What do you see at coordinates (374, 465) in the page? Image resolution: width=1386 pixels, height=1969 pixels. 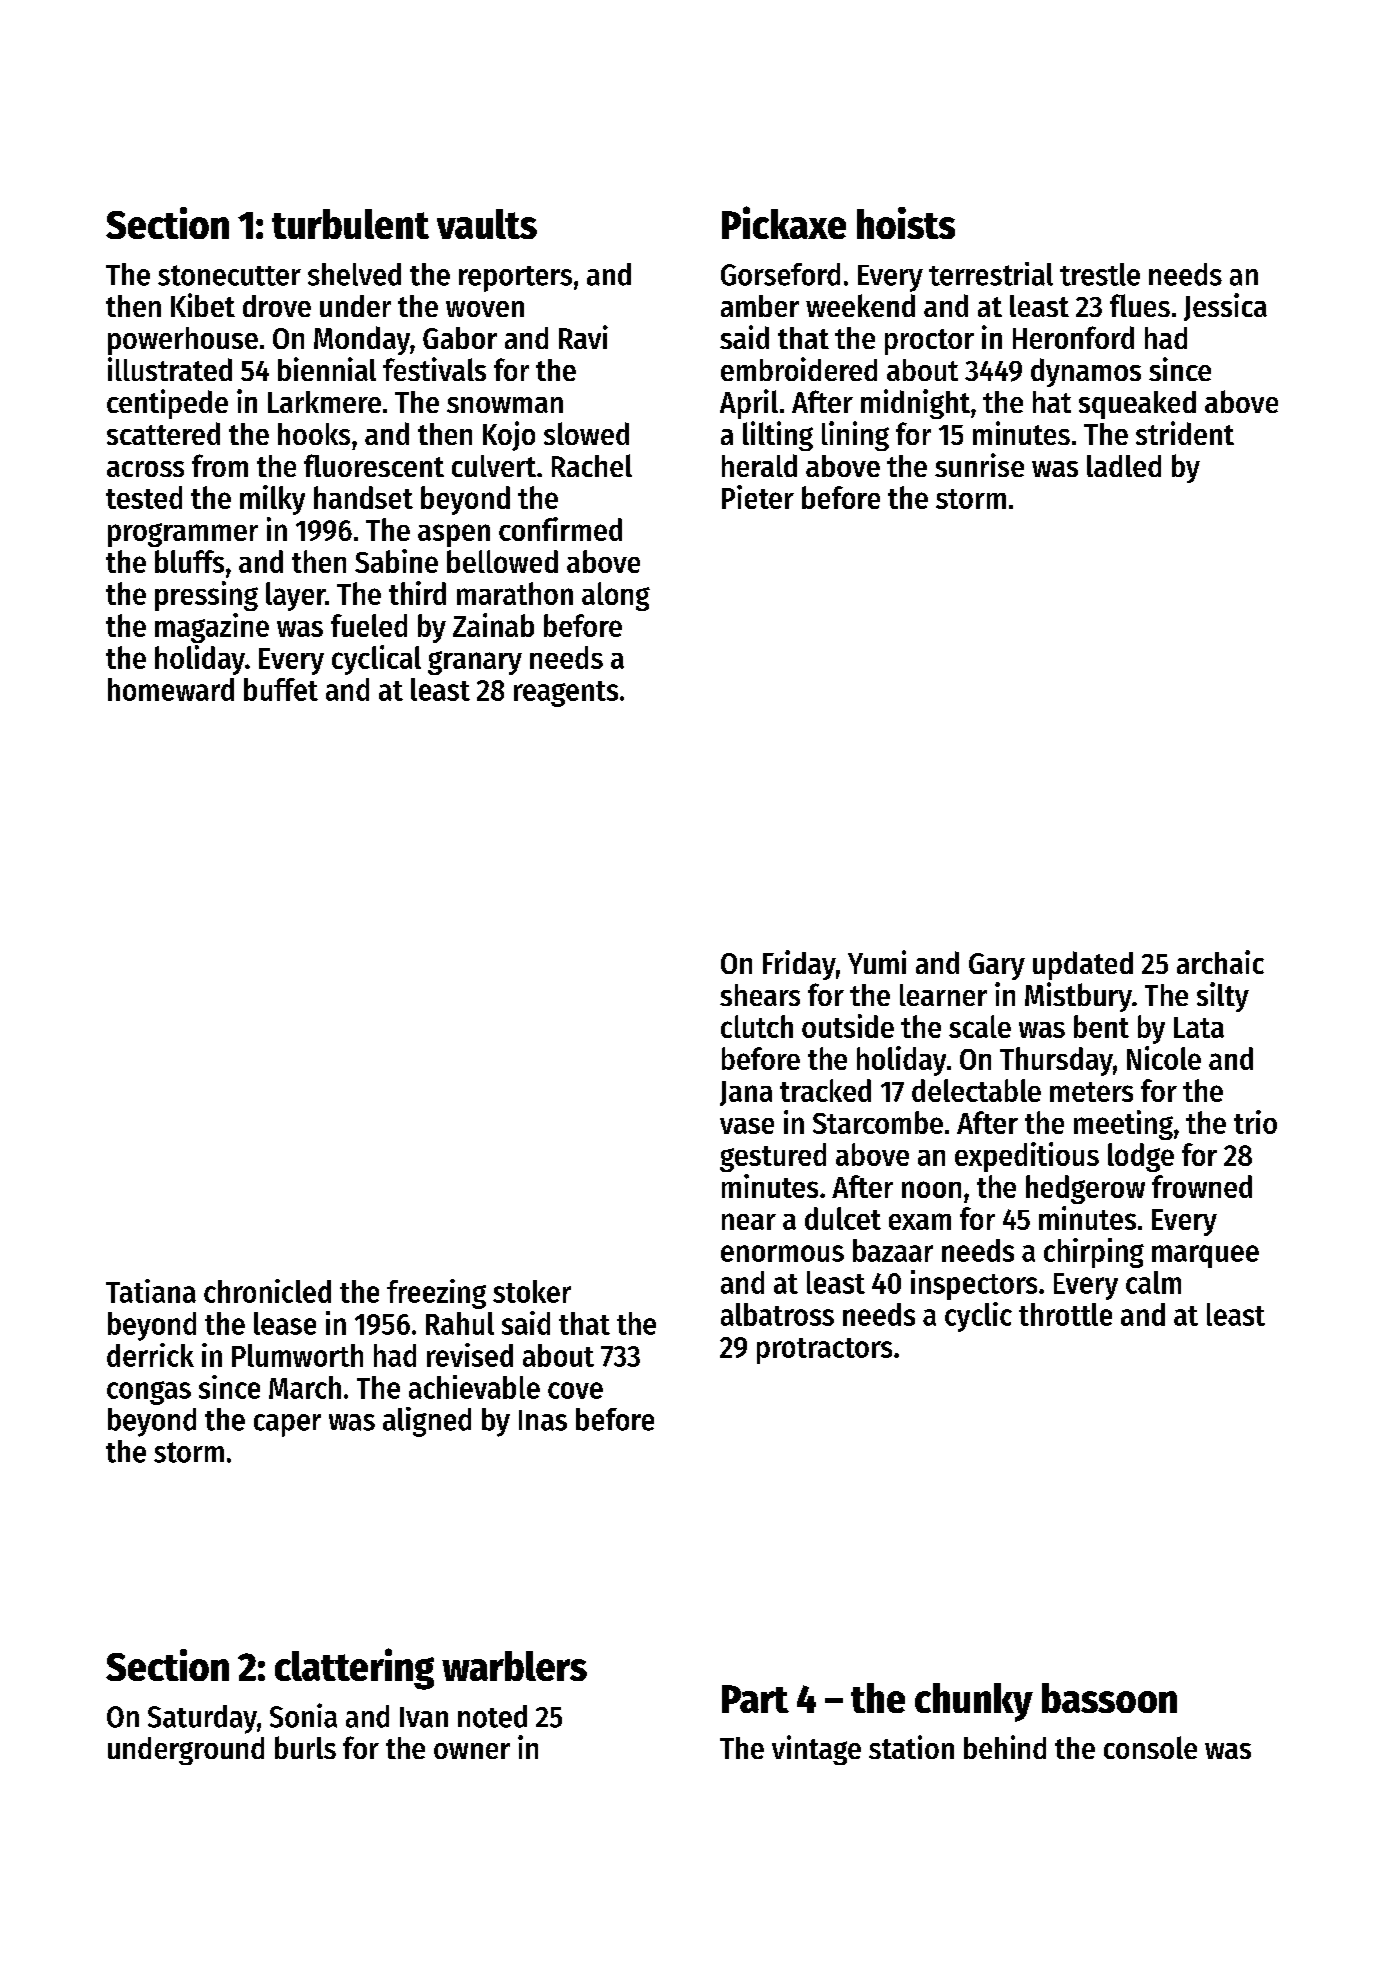 I see `fluorescent` at bounding box center [374, 465].
